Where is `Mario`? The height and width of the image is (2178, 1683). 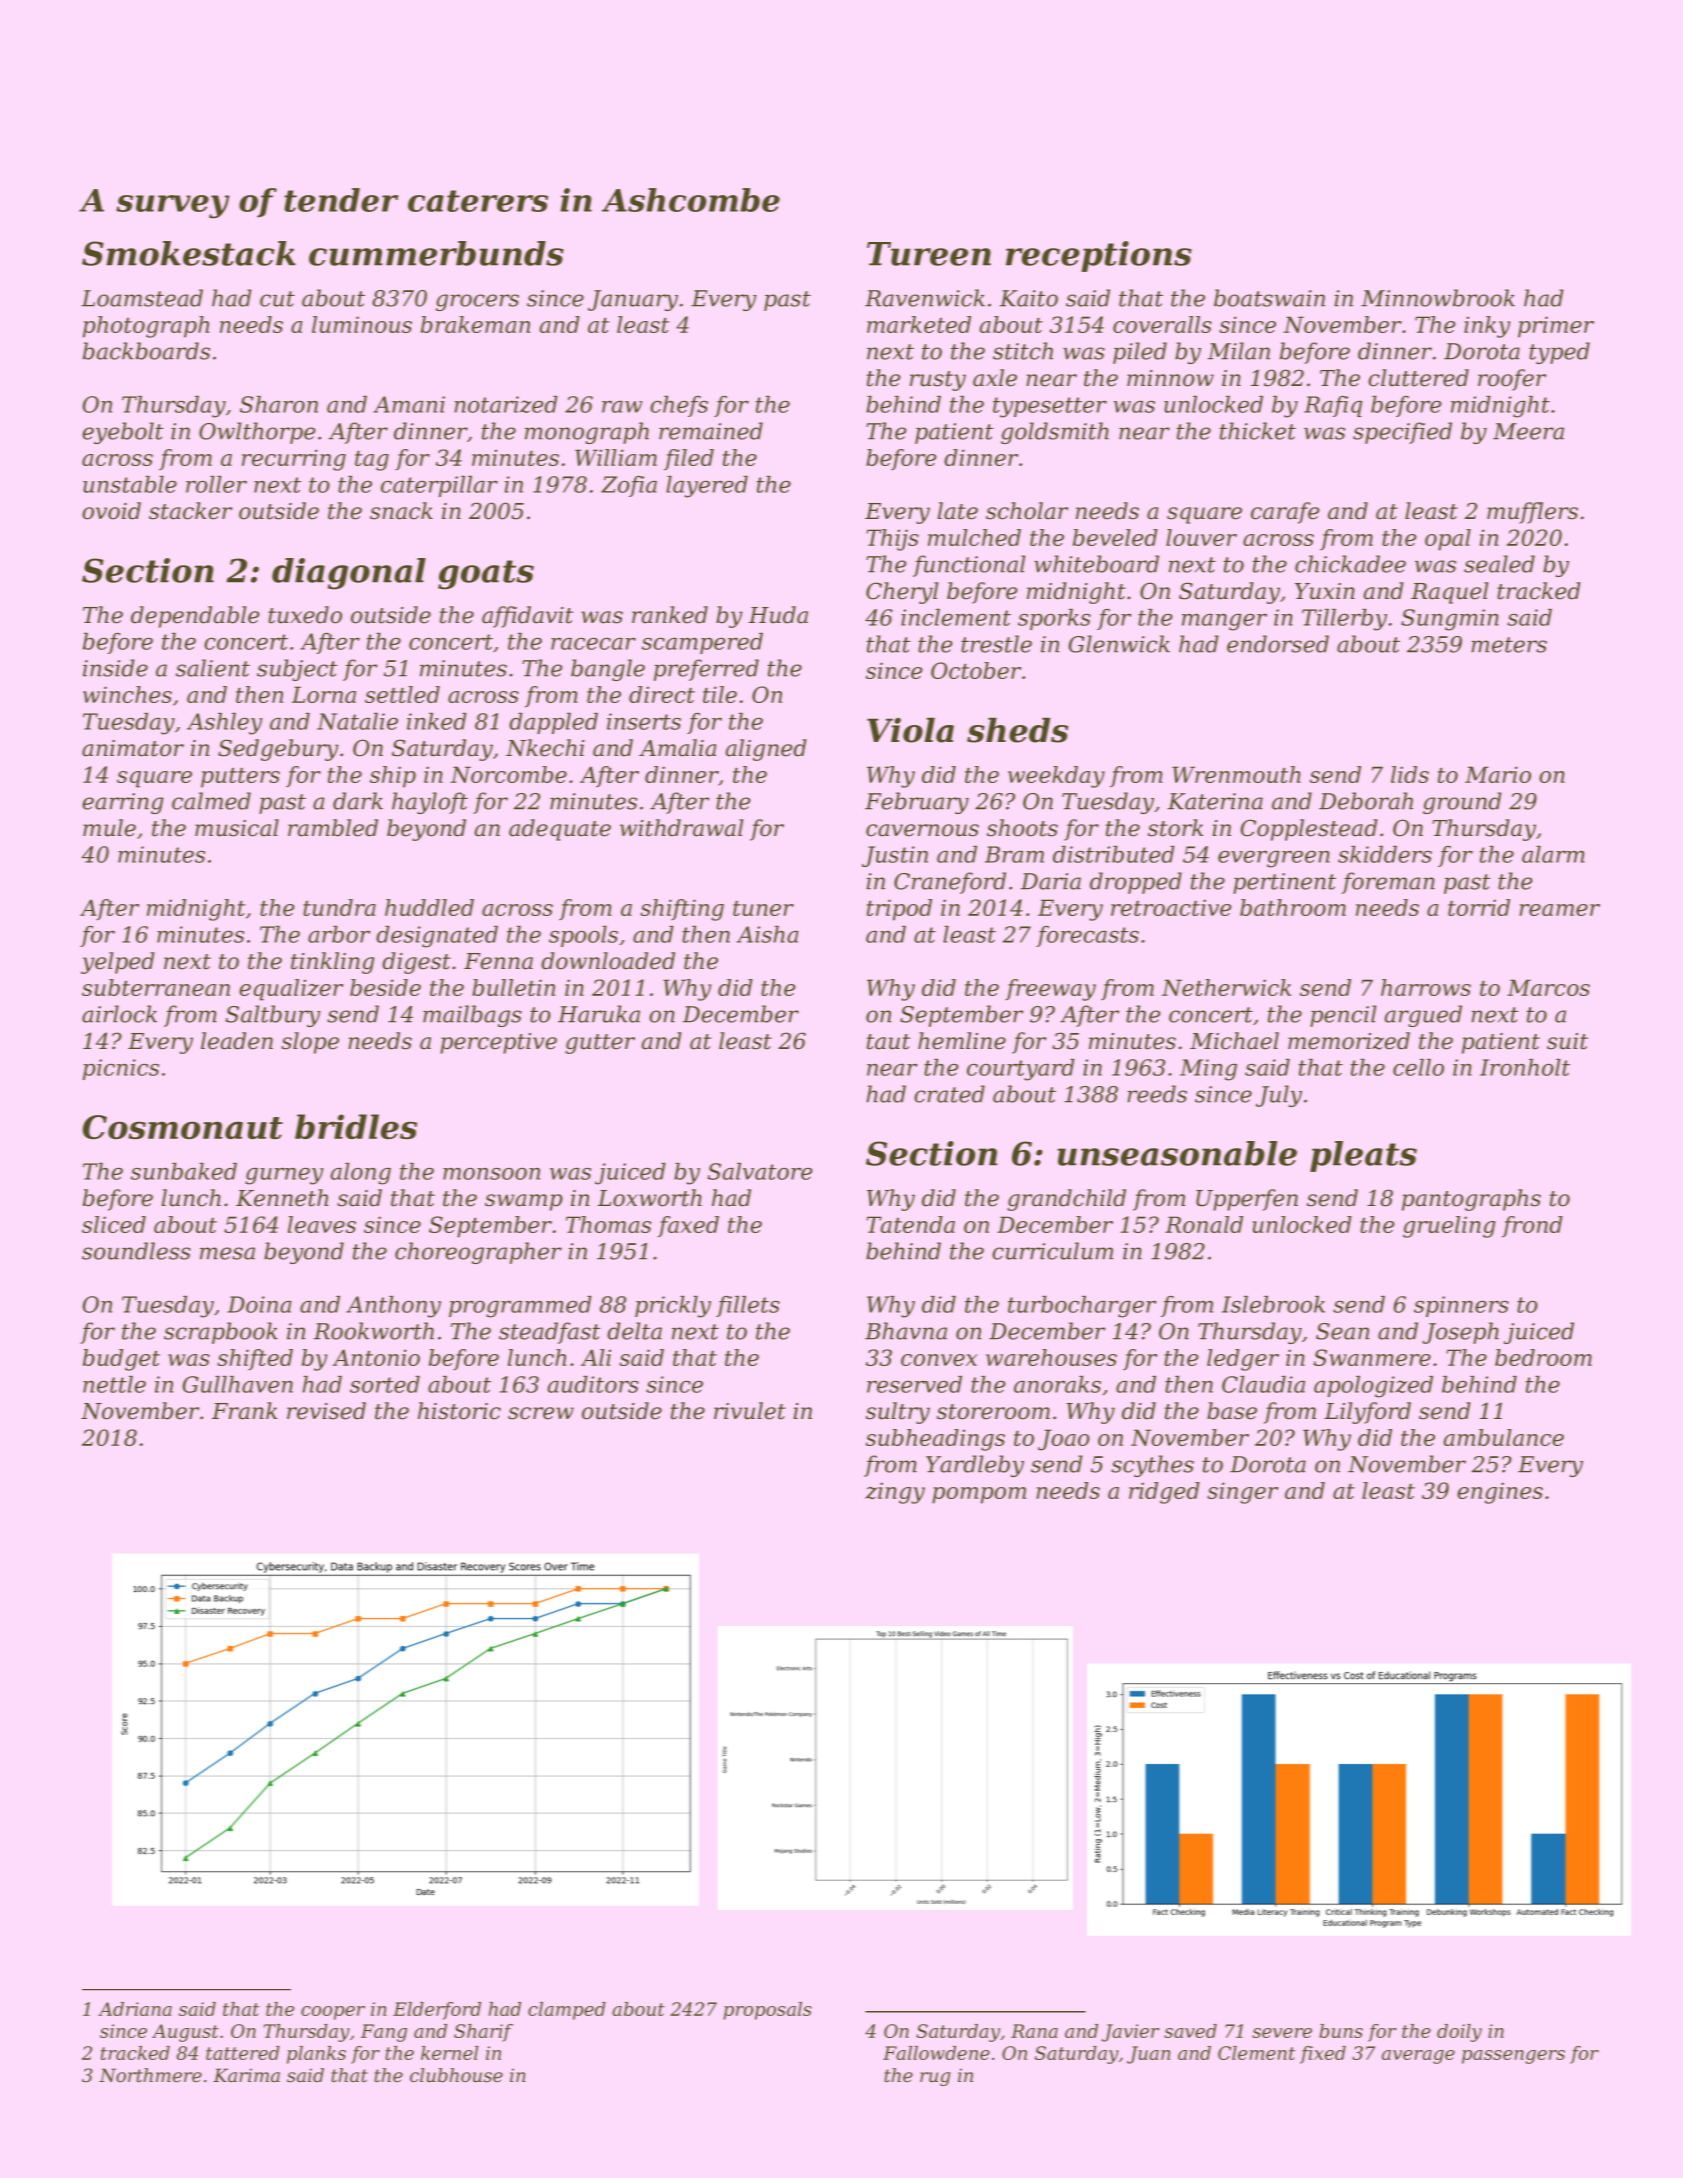 Mario is located at coordinates (1498, 774).
